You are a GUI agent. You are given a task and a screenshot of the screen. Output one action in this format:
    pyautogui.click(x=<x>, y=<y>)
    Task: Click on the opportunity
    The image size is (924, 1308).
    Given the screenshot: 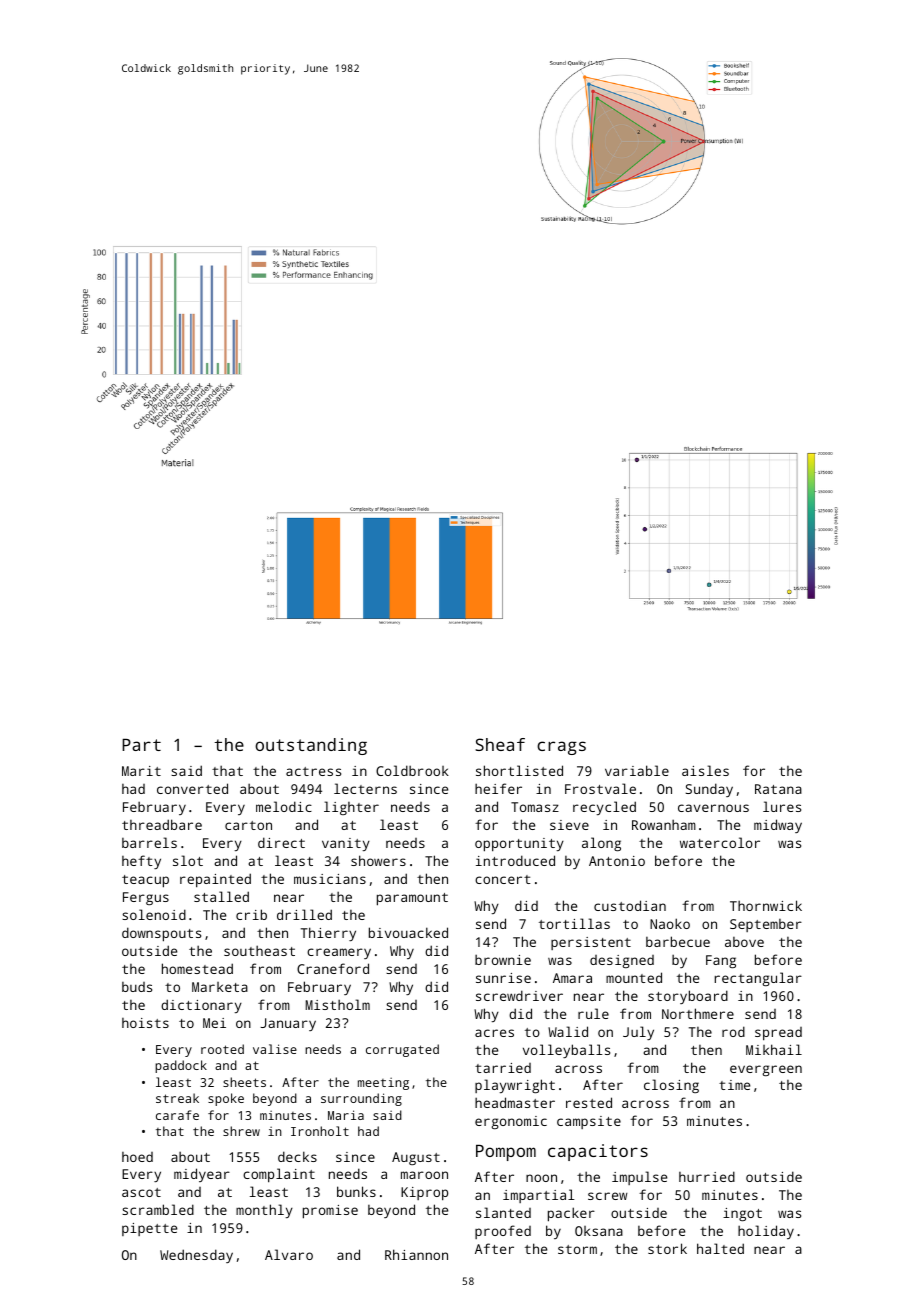 What is the action you would take?
    pyautogui.click(x=519, y=845)
